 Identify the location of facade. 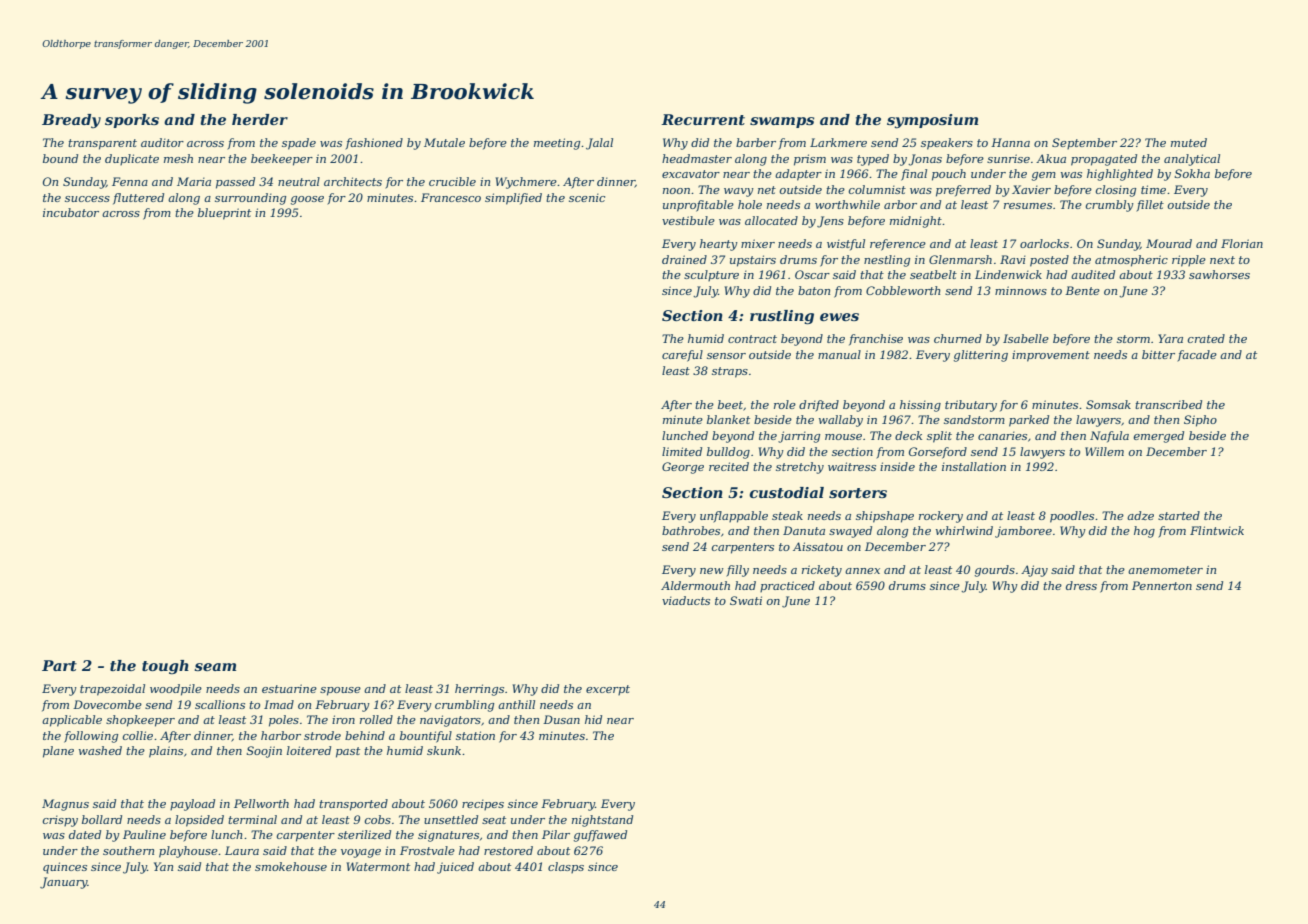
(1197, 356).
